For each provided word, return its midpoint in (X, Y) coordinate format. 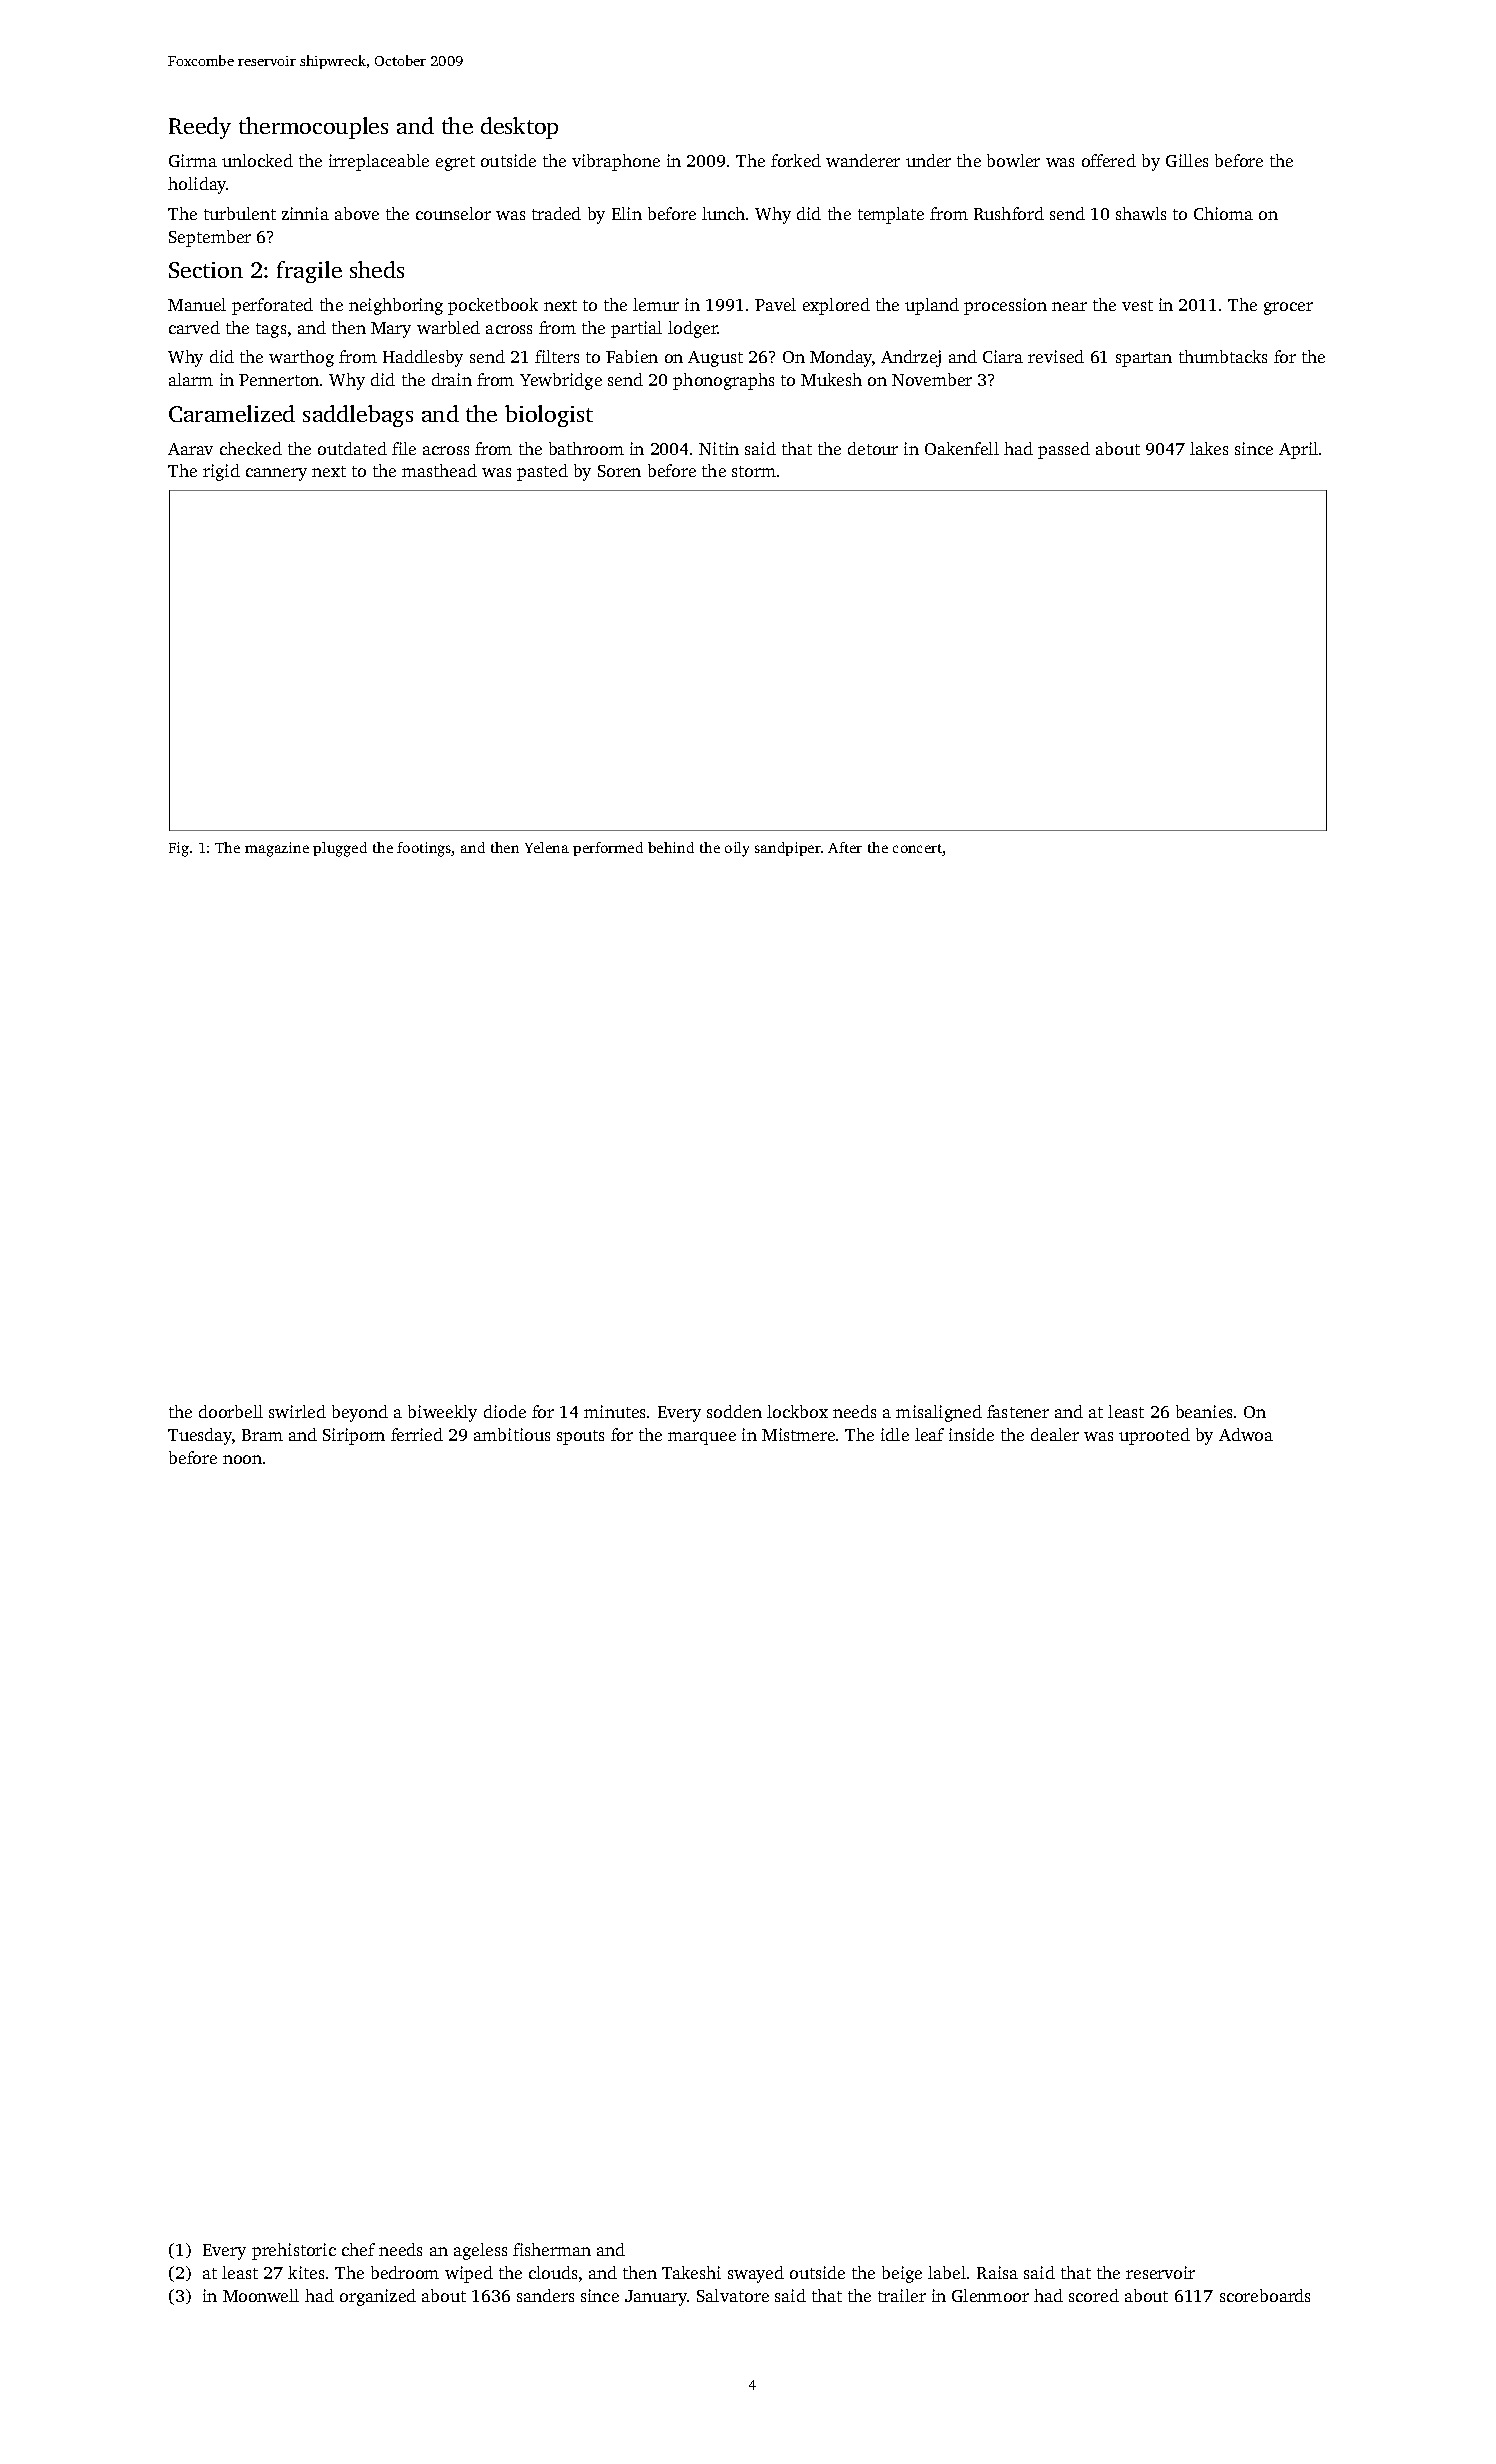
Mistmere (798, 1434)
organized (378, 2297)
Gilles (1187, 160)
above (357, 213)
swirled (297, 1411)
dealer (1055, 1434)
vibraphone (616, 162)
